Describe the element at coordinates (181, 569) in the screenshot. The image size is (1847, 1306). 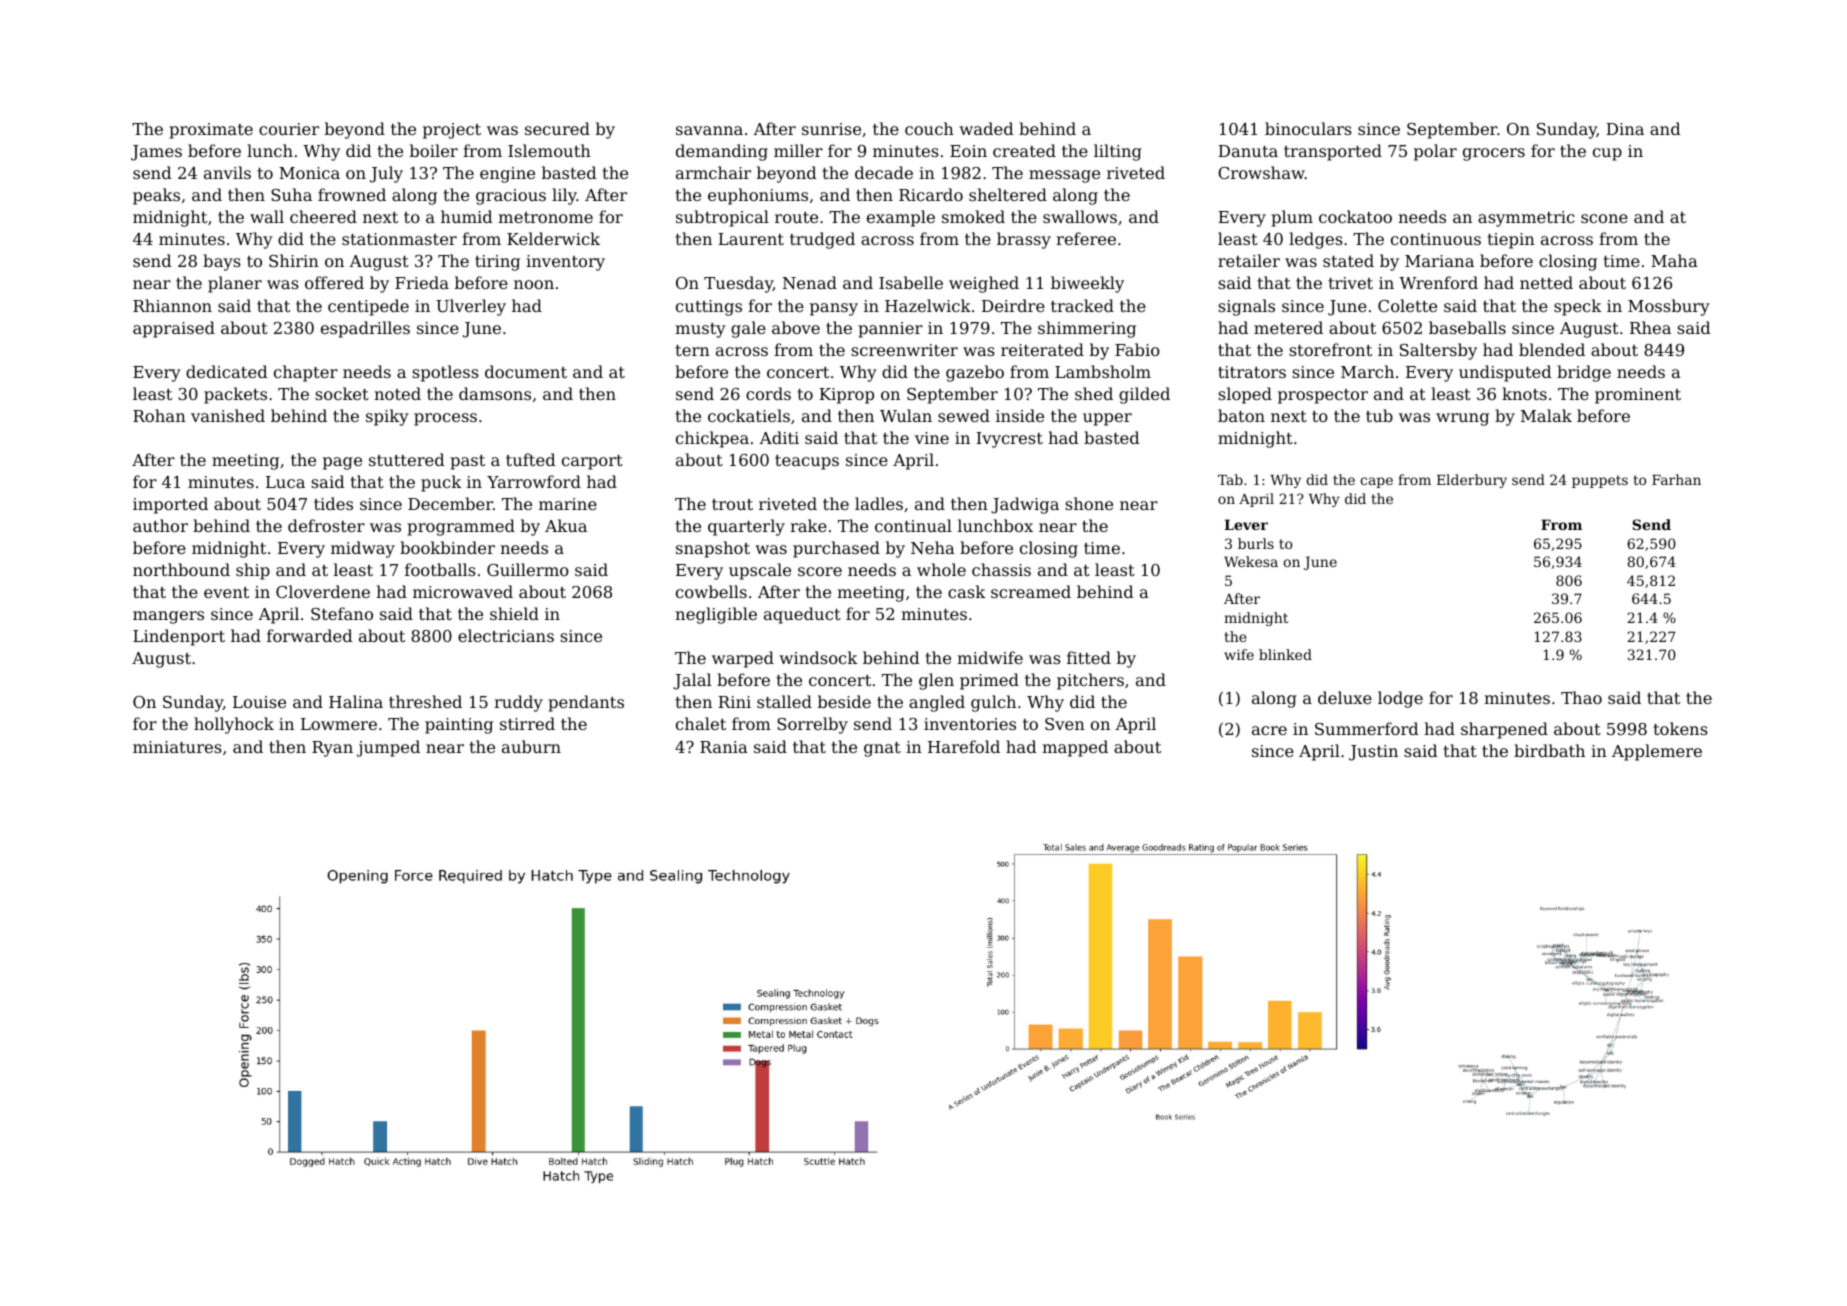
I see `northbound` at that location.
